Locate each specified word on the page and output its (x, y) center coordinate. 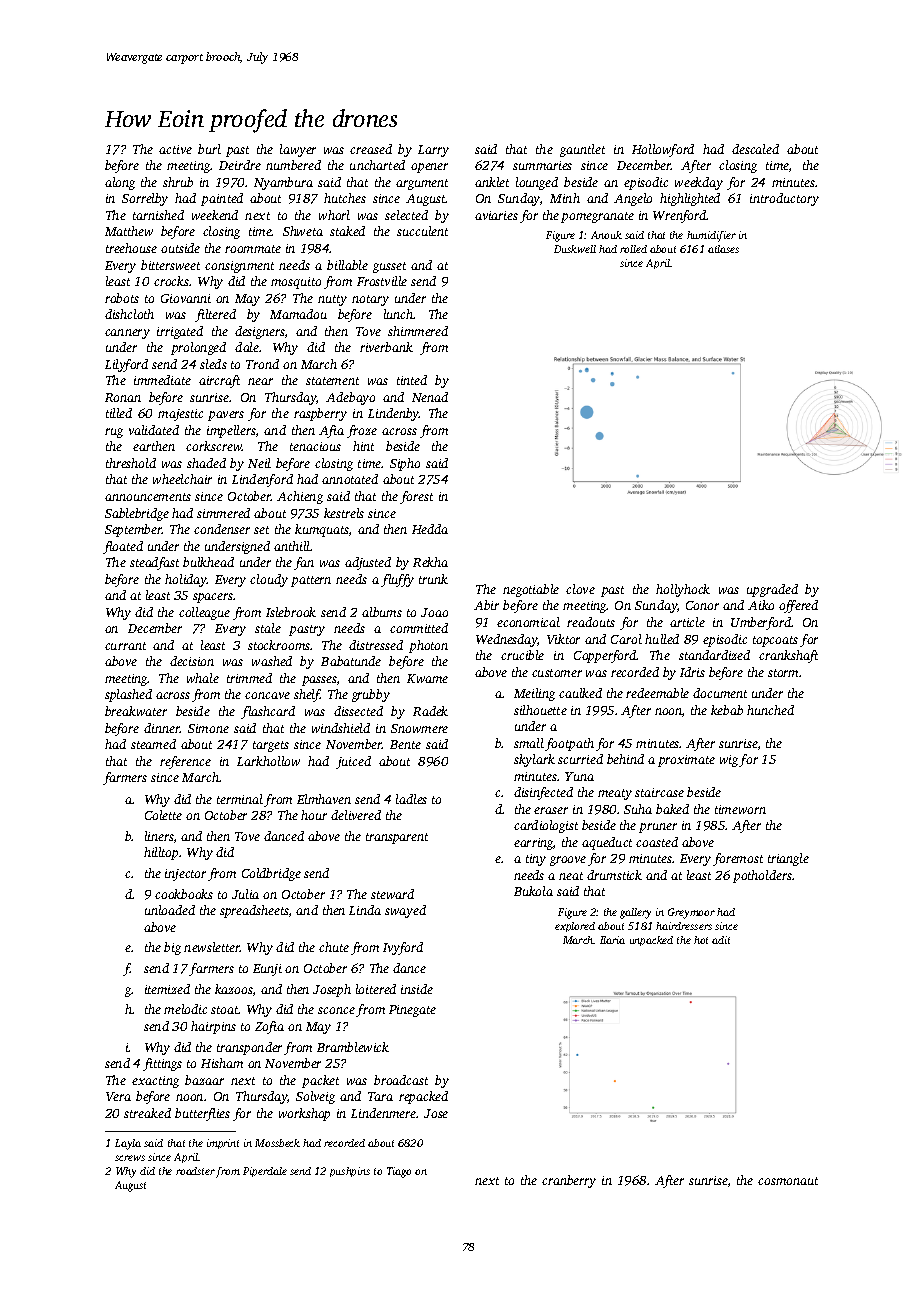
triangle (788, 859)
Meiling (534, 694)
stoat (225, 1010)
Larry (433, 151)
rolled (633, 249)
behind (625, 759)
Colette (163, 815)
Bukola (533, 891)
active (175, 149)
